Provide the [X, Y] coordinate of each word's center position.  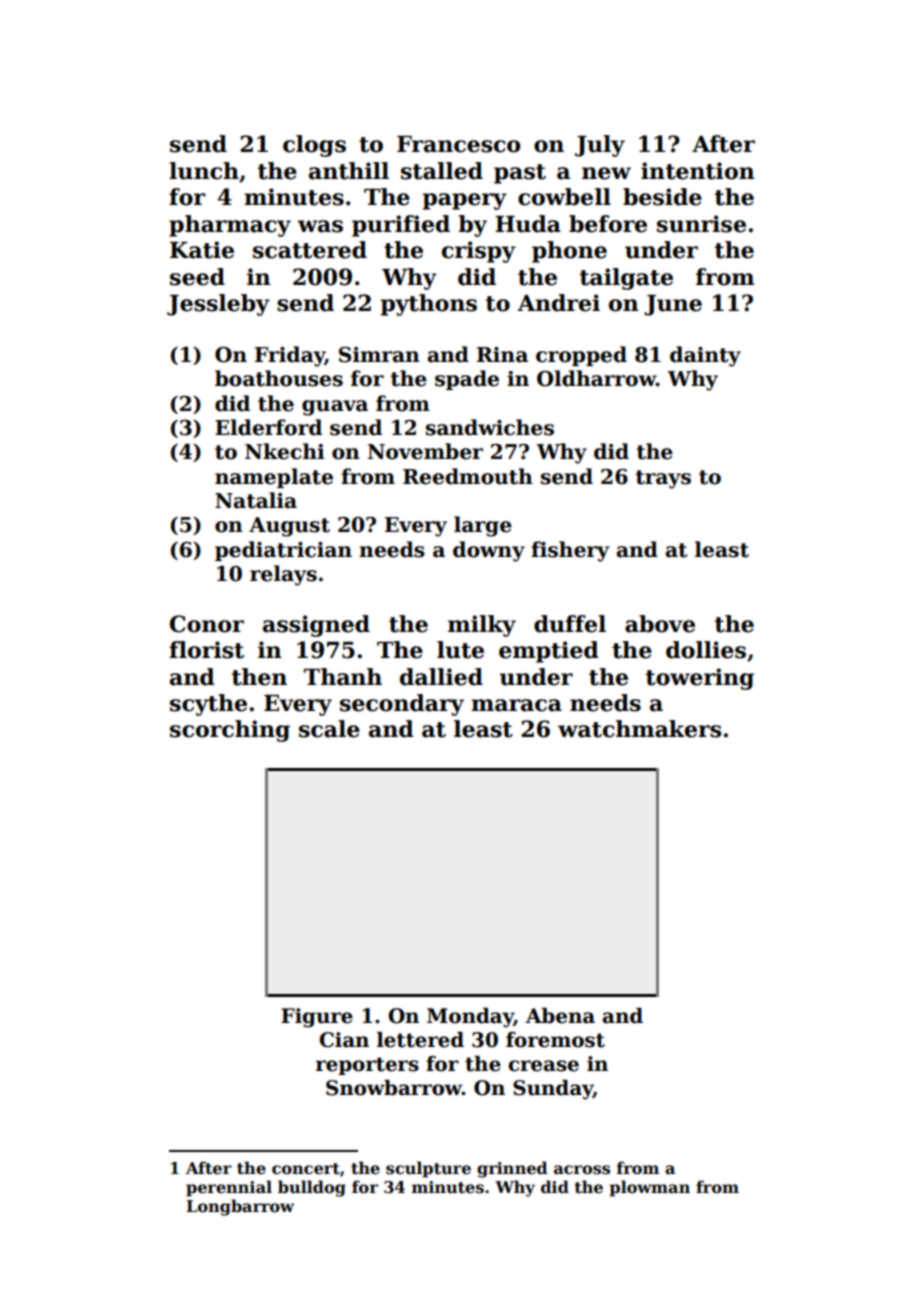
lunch [204, 171]
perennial [229, 1188]
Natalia [256, 500]
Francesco [458, 144]
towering [700, 679]
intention [698, 171]
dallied [441, 677]
